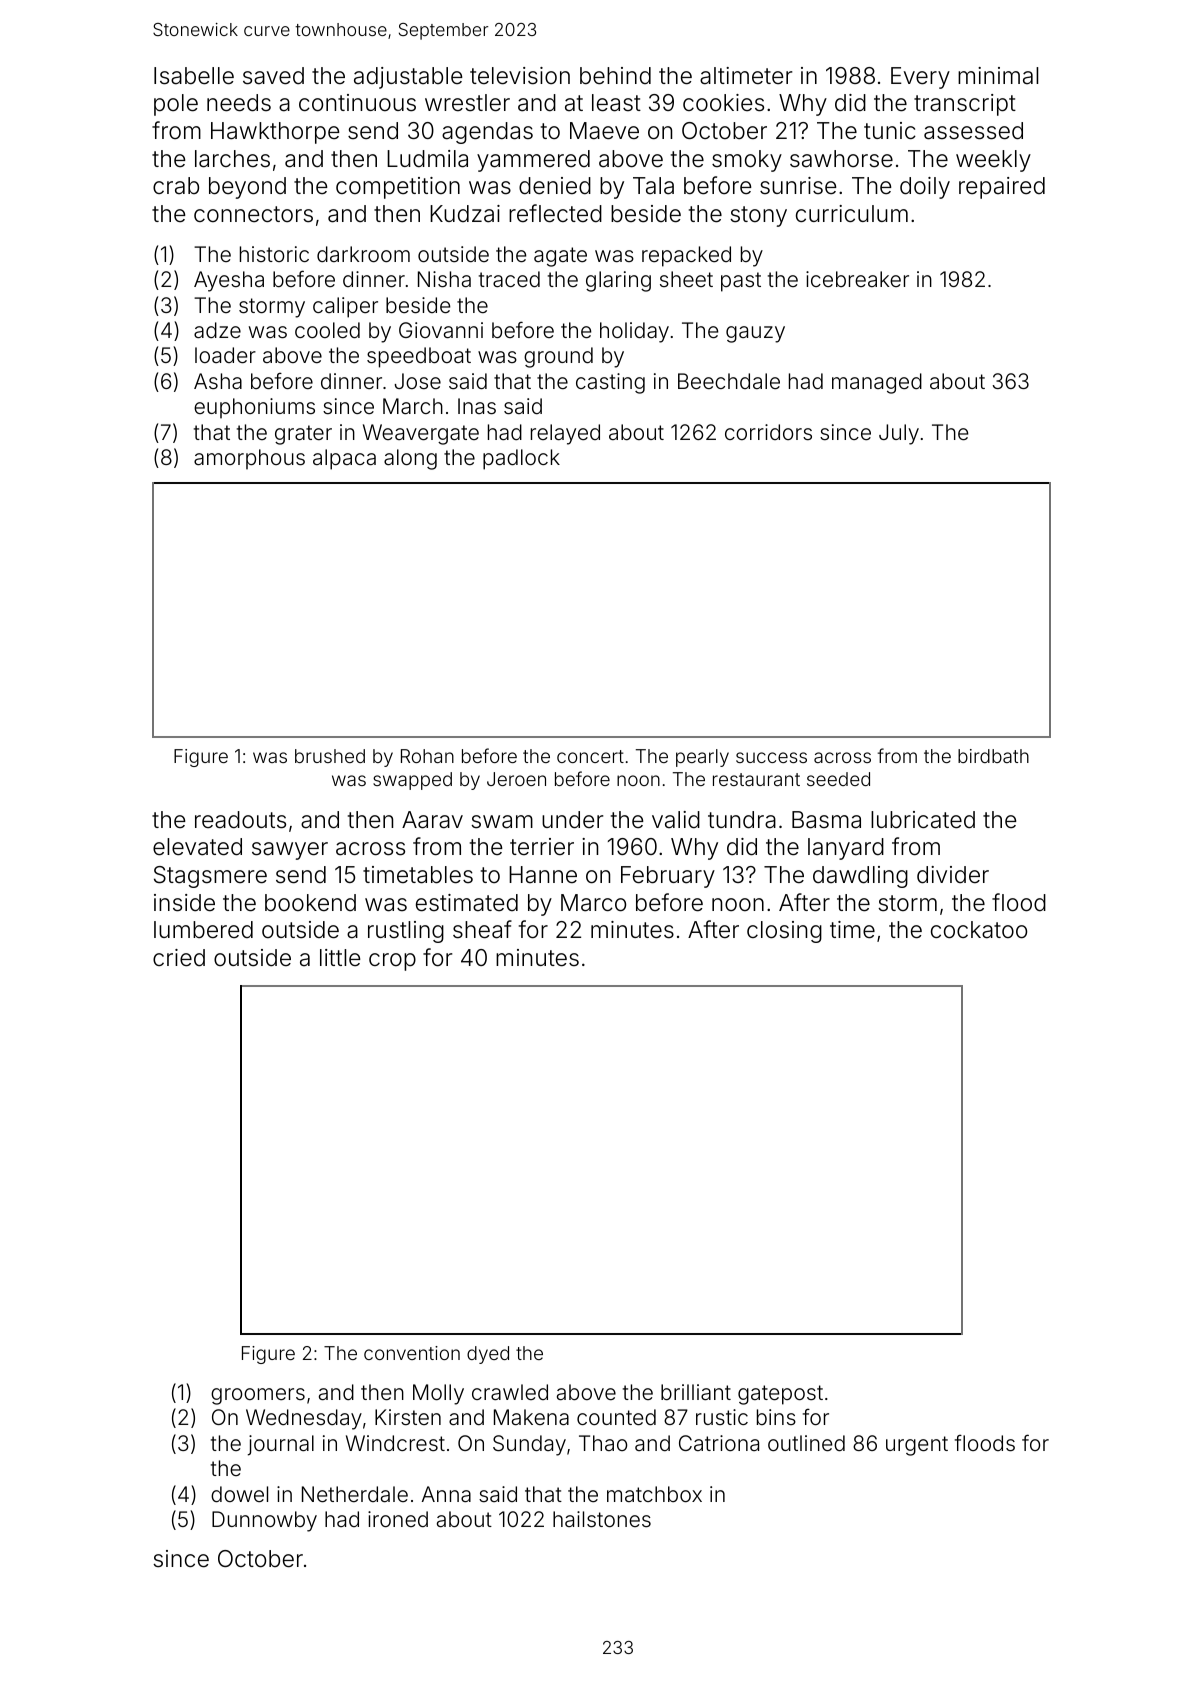 Image resolution: width=1203 pixels, height=1702 pixels. What do you see at coordinates (264, 1521) in the image?
I see `Dunnowby` at bounding box center [264, 1521].
